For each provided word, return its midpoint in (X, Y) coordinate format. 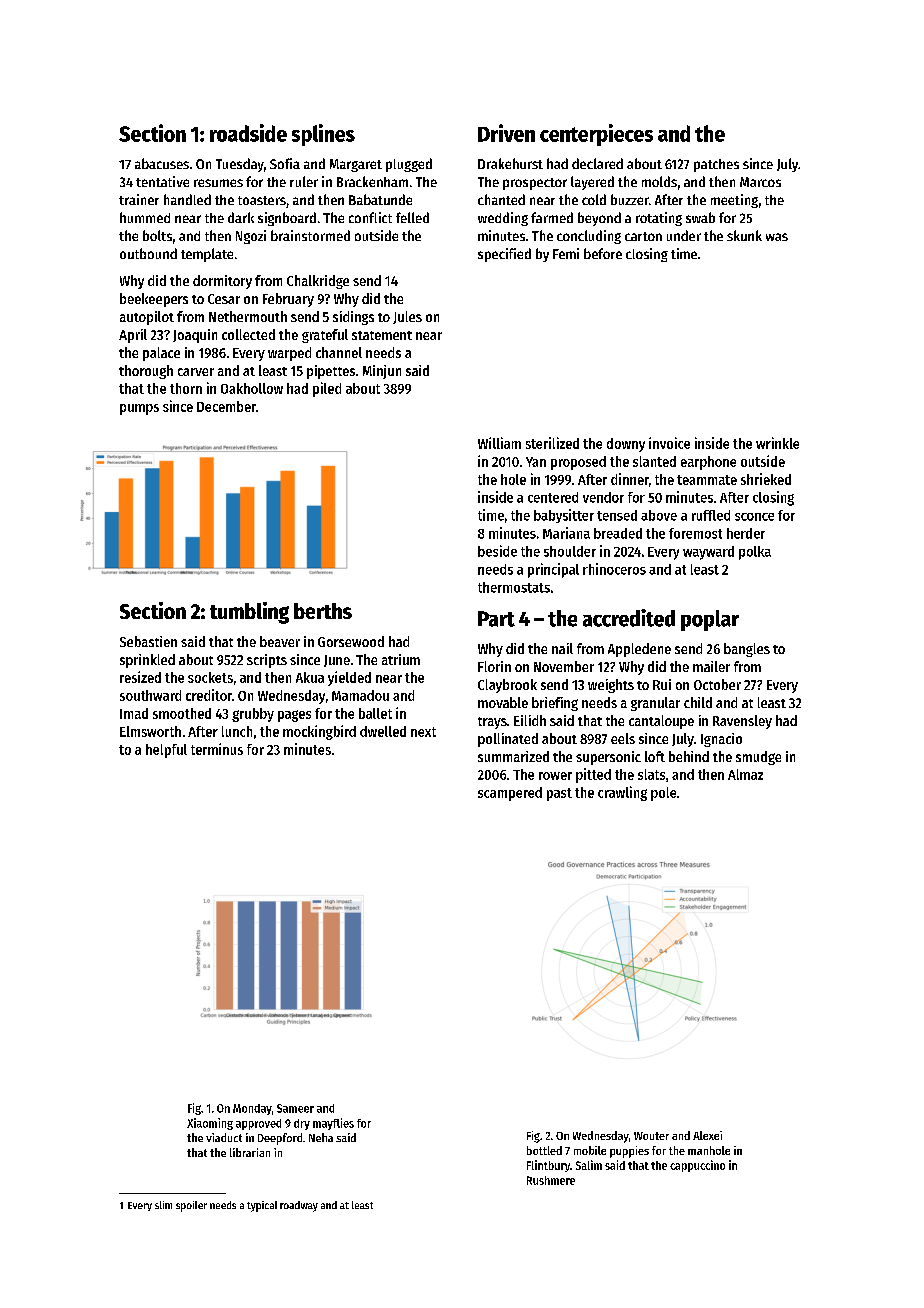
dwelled (383, 731)
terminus (217, 749)
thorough (146, 372)
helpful (166, 751)
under (684, 235)
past (559, 794)
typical (262, 1206)
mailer (711, 666)
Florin (494, 666)
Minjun (382, 372)
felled (412, 217)
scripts (267, 661)
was (777, 237)
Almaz (745, 774)
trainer (139, 199)
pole (663, 794)
